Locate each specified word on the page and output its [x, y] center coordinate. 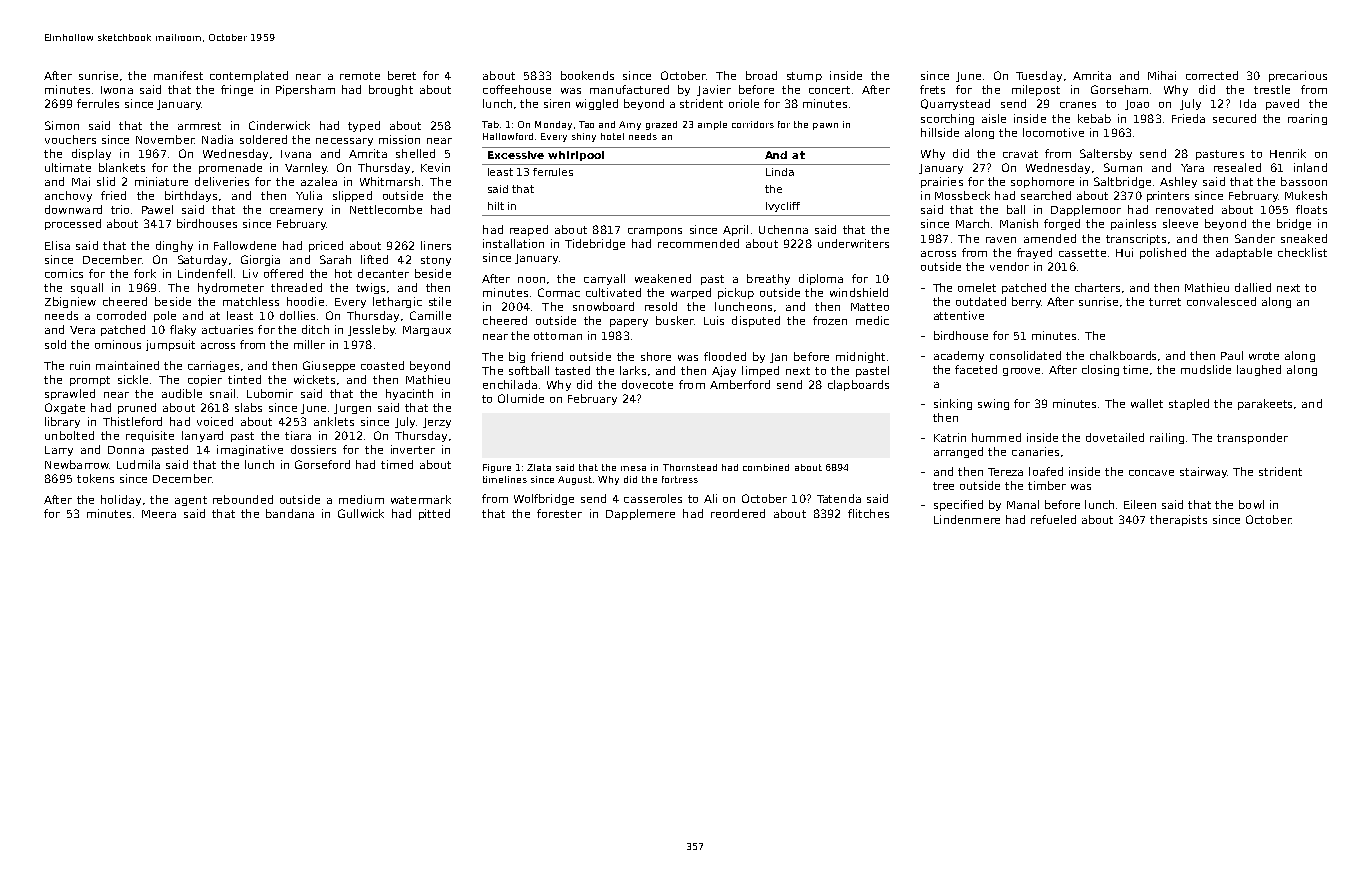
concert [829, 90]
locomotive [1053, 132]
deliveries [222, 181]
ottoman [558, 336]
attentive [959, 315]
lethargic [397, 302]
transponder [1252, 438]
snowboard [603, 306]
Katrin [950, 437]
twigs [370, 288]
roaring [1307, 119]
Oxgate [65, 408]
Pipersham [305, 90]
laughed [1259, 370]
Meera [159, 514]
